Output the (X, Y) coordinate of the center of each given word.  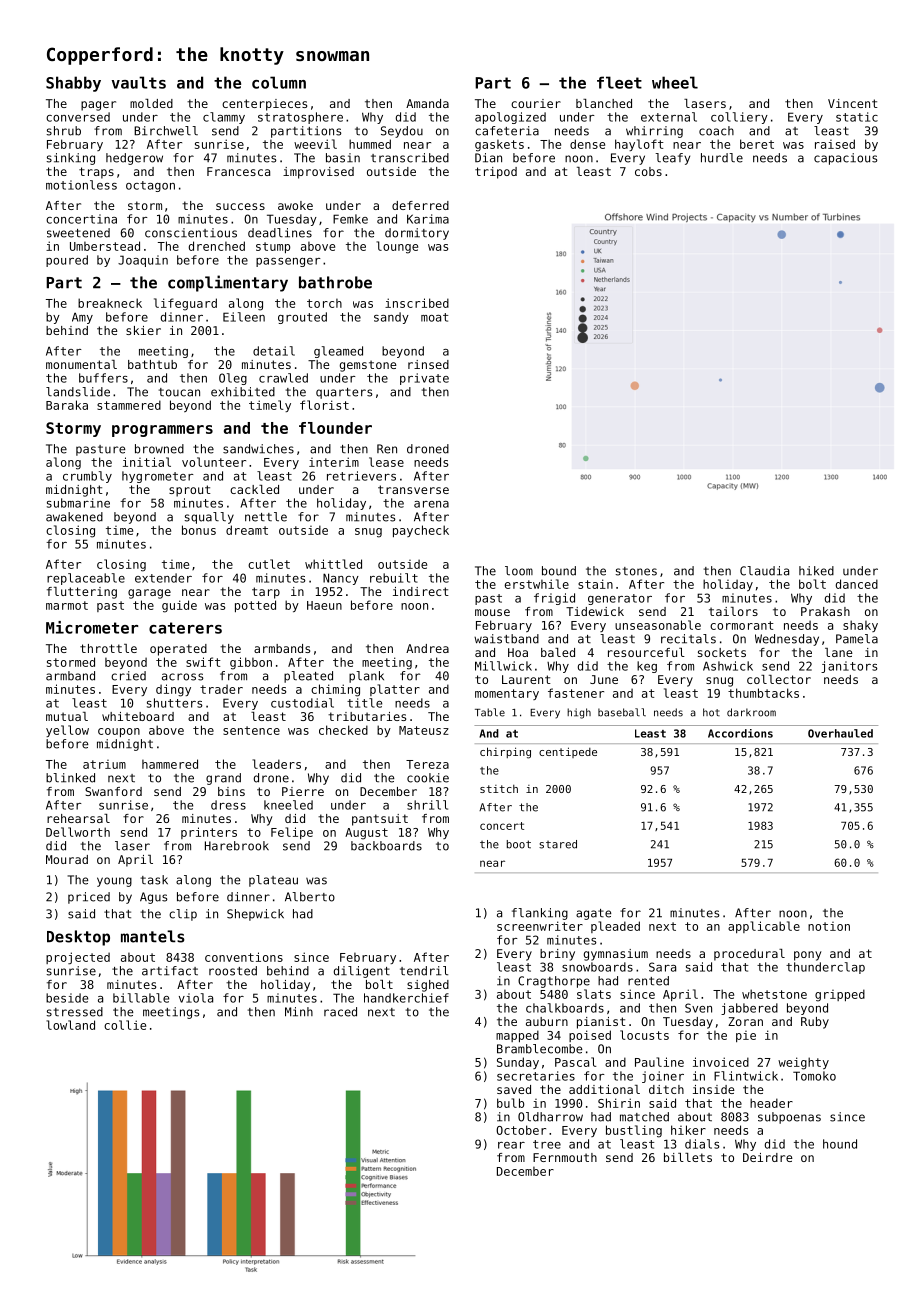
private (424, 379)
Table (490, 712)
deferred (420, 205)
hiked (816, 571)
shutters (175, 703)
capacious (845, 159)
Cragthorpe (554, 982)
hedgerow (134, 159)
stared (558, 844)
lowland (70, 1025)
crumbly (87, 477)
